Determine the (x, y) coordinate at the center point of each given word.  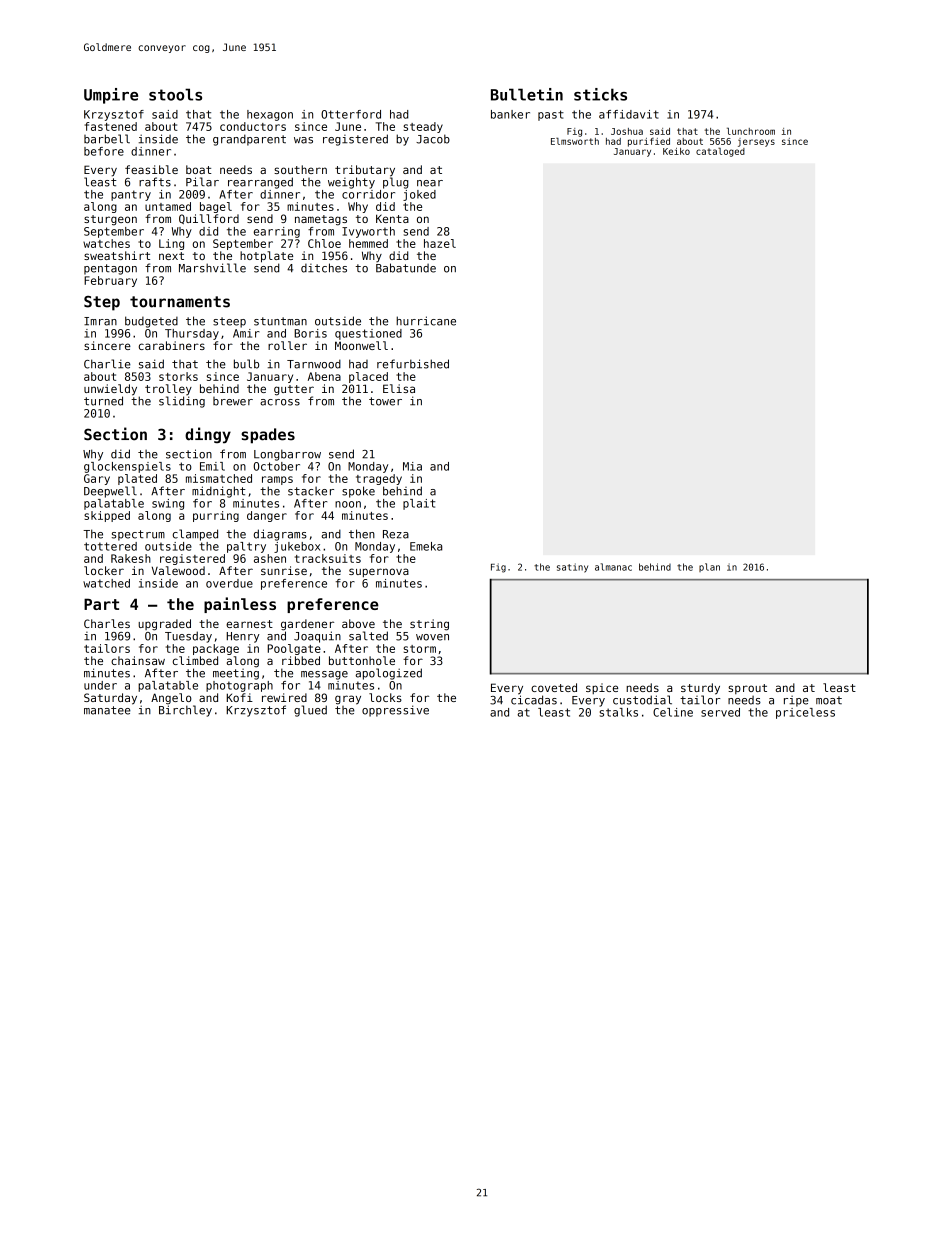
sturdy (700, 689)
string (429, 625)
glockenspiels (127, 467)
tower (385, 401)
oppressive (395, 711)
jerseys (756, 142)
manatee (107, 710)
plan (709, 567)
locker (104, 570)
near (430, 183)
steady (423, 127)
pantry (131, 195)
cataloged (720, 152)
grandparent (249, 140)
